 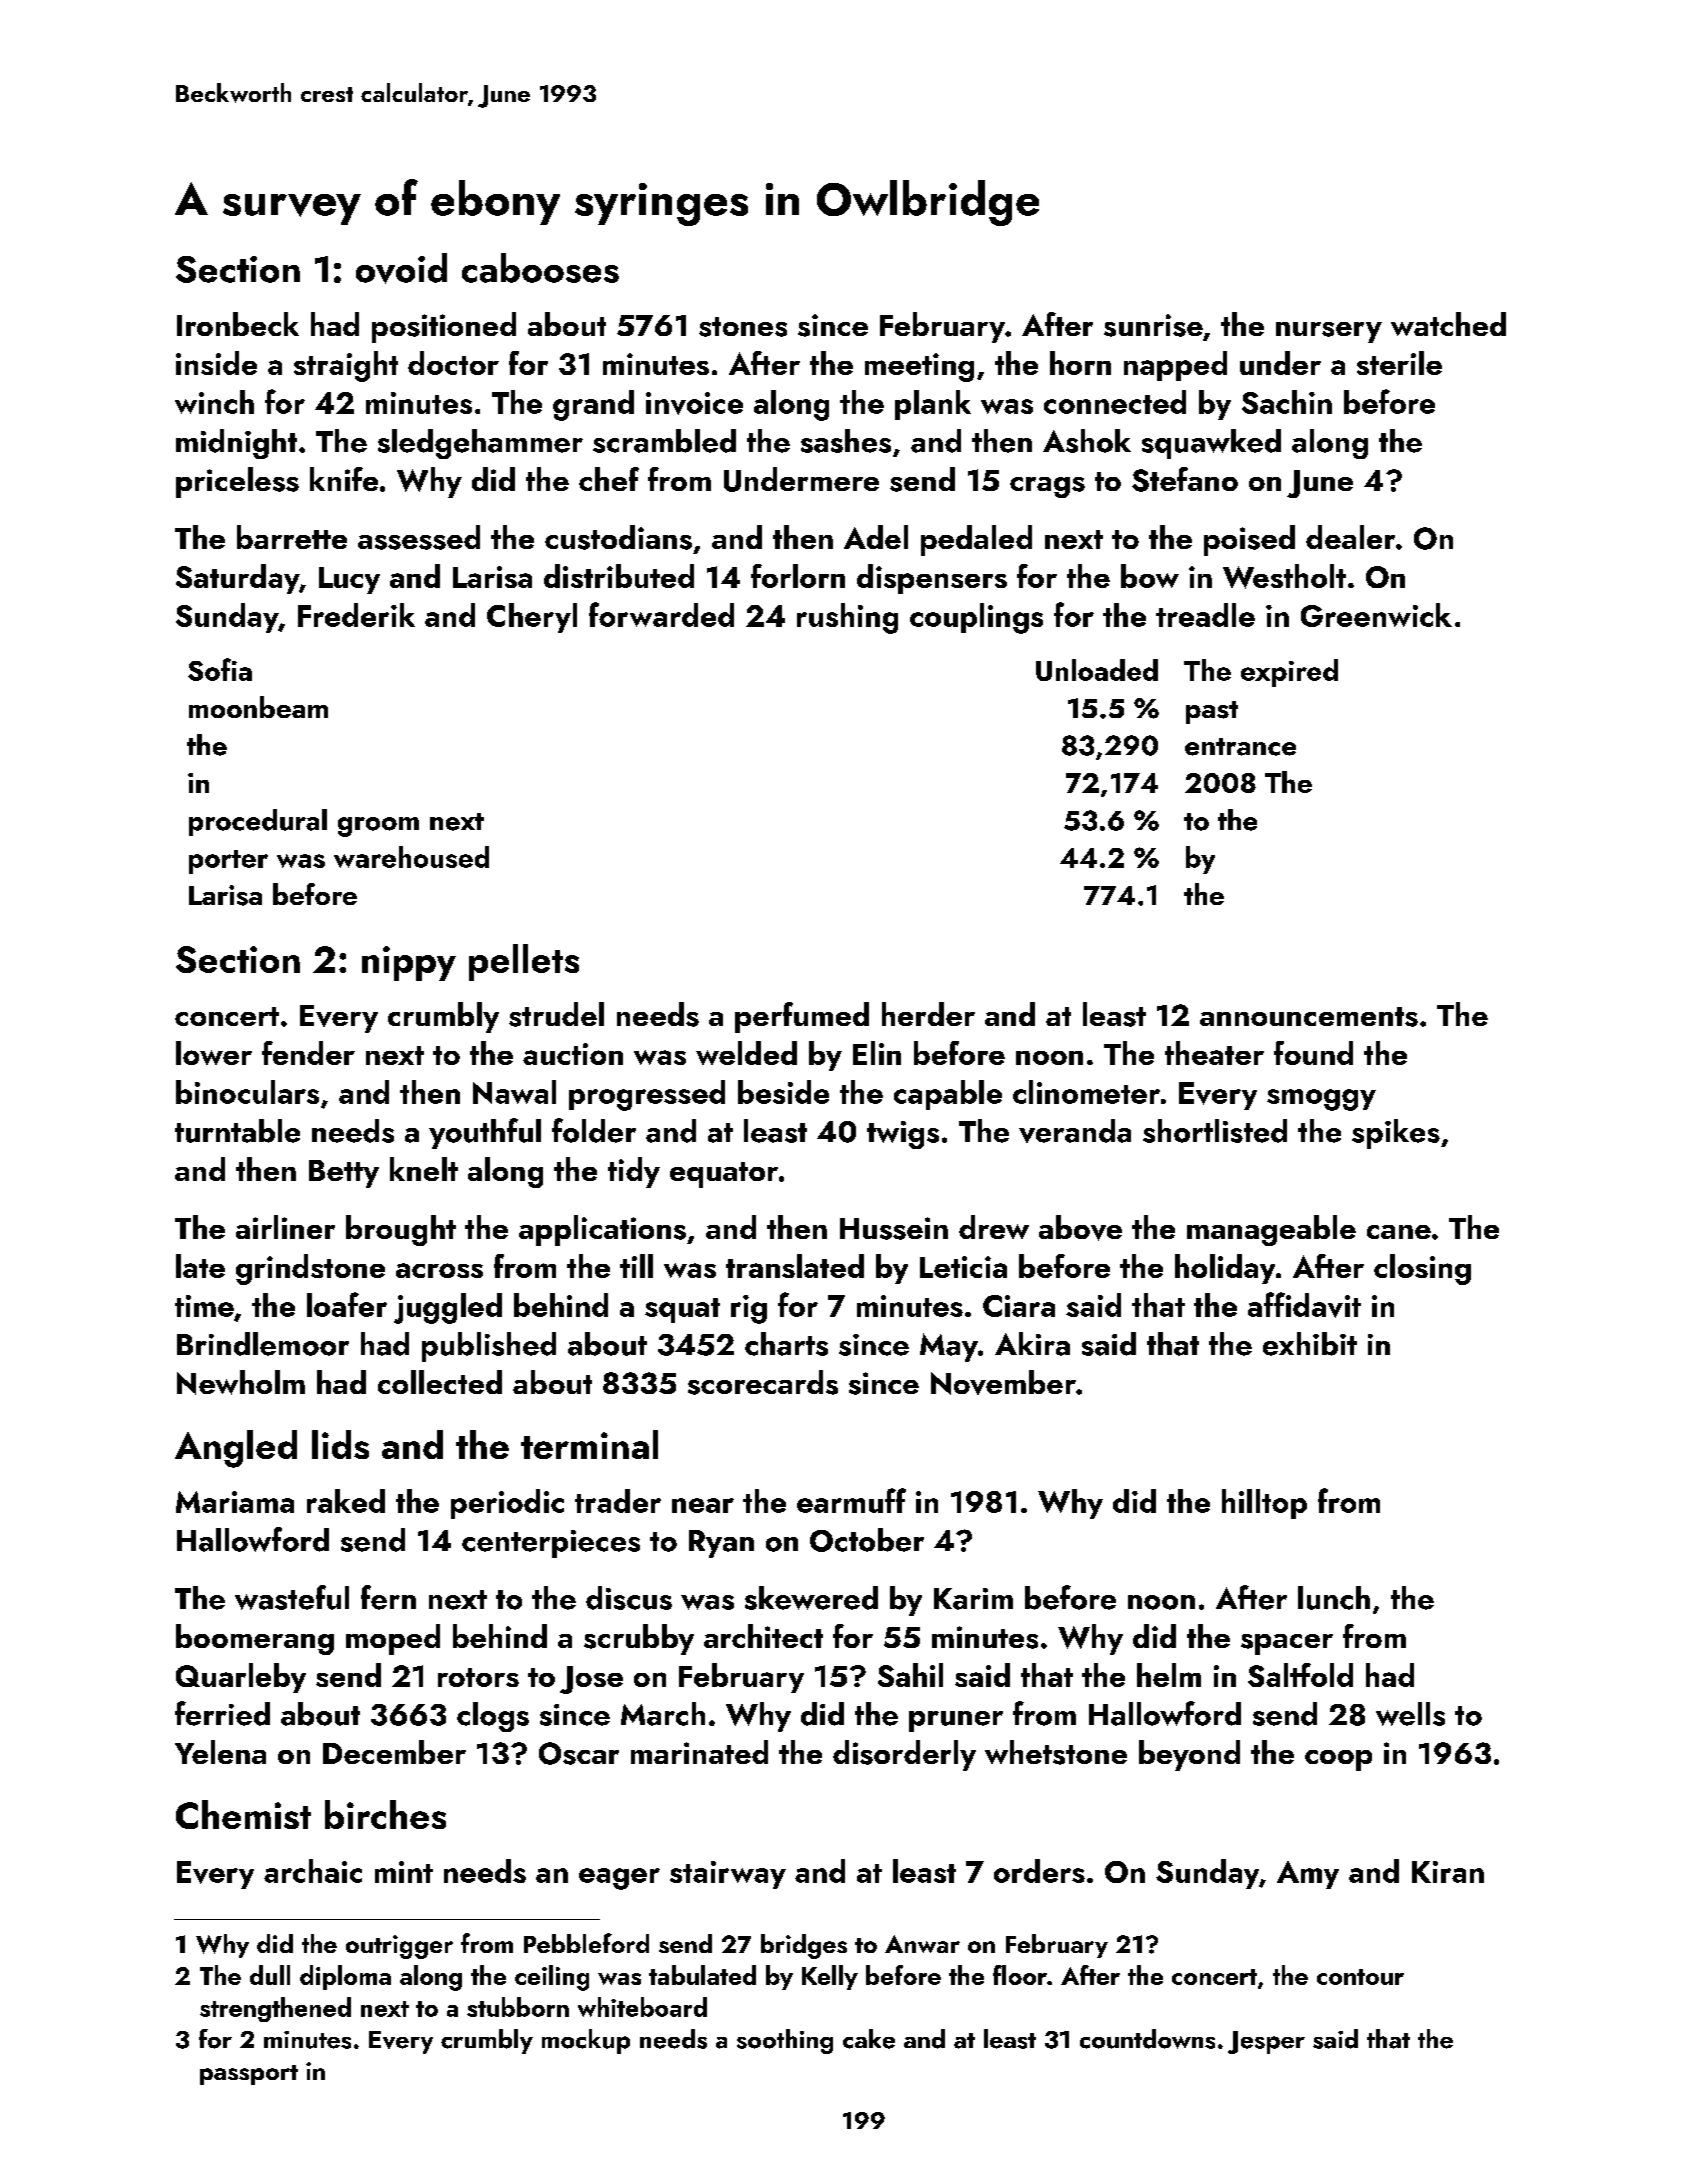 What do you see at coordinates (249, 2075) in the screenshot?
I see `passport` at bounding box center [249, 2075].
